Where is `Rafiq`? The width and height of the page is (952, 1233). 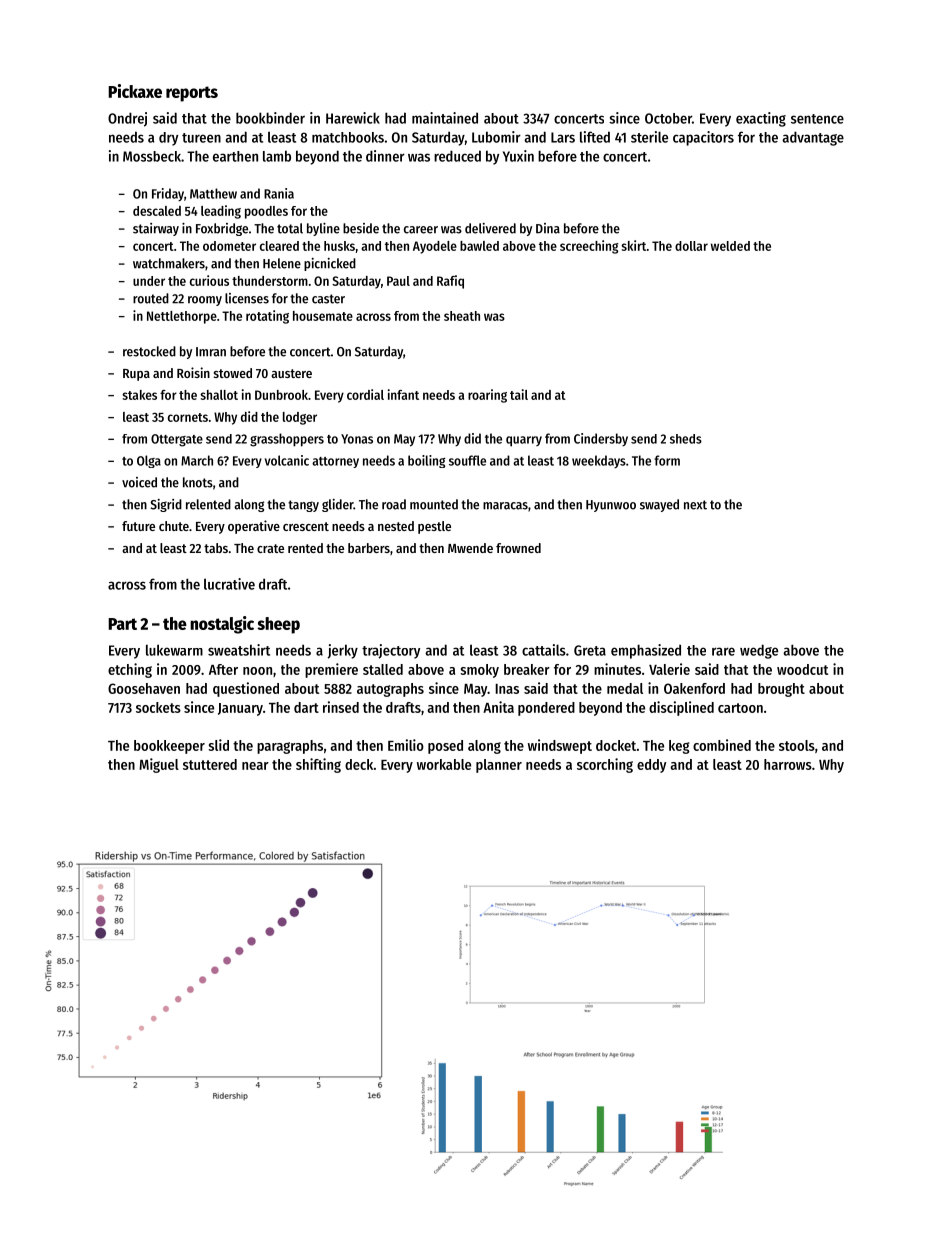
Rafiq is located at coordinates (450, 282).
